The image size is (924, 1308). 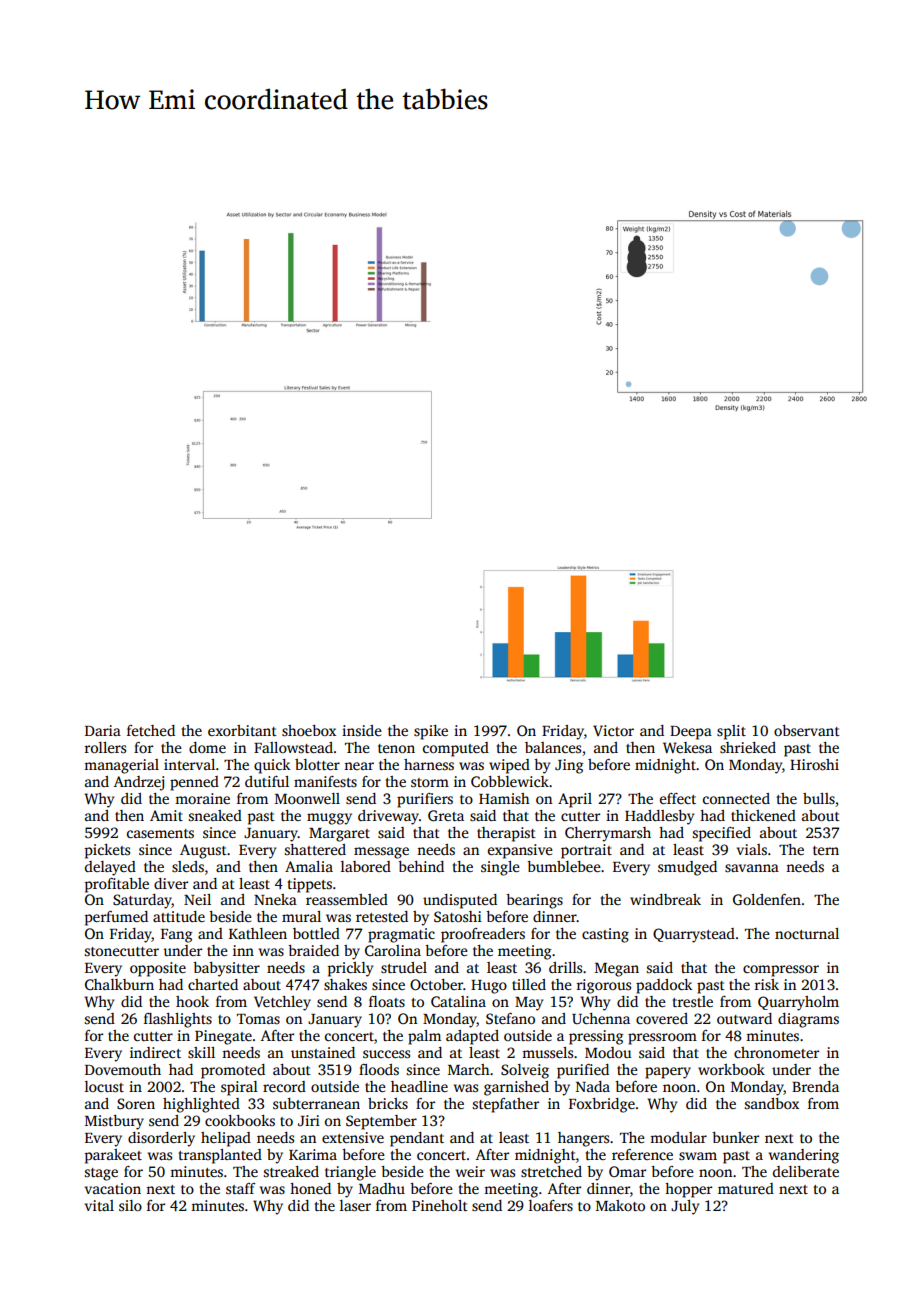 I want to click on Amit, so click(x=166, y=815).
